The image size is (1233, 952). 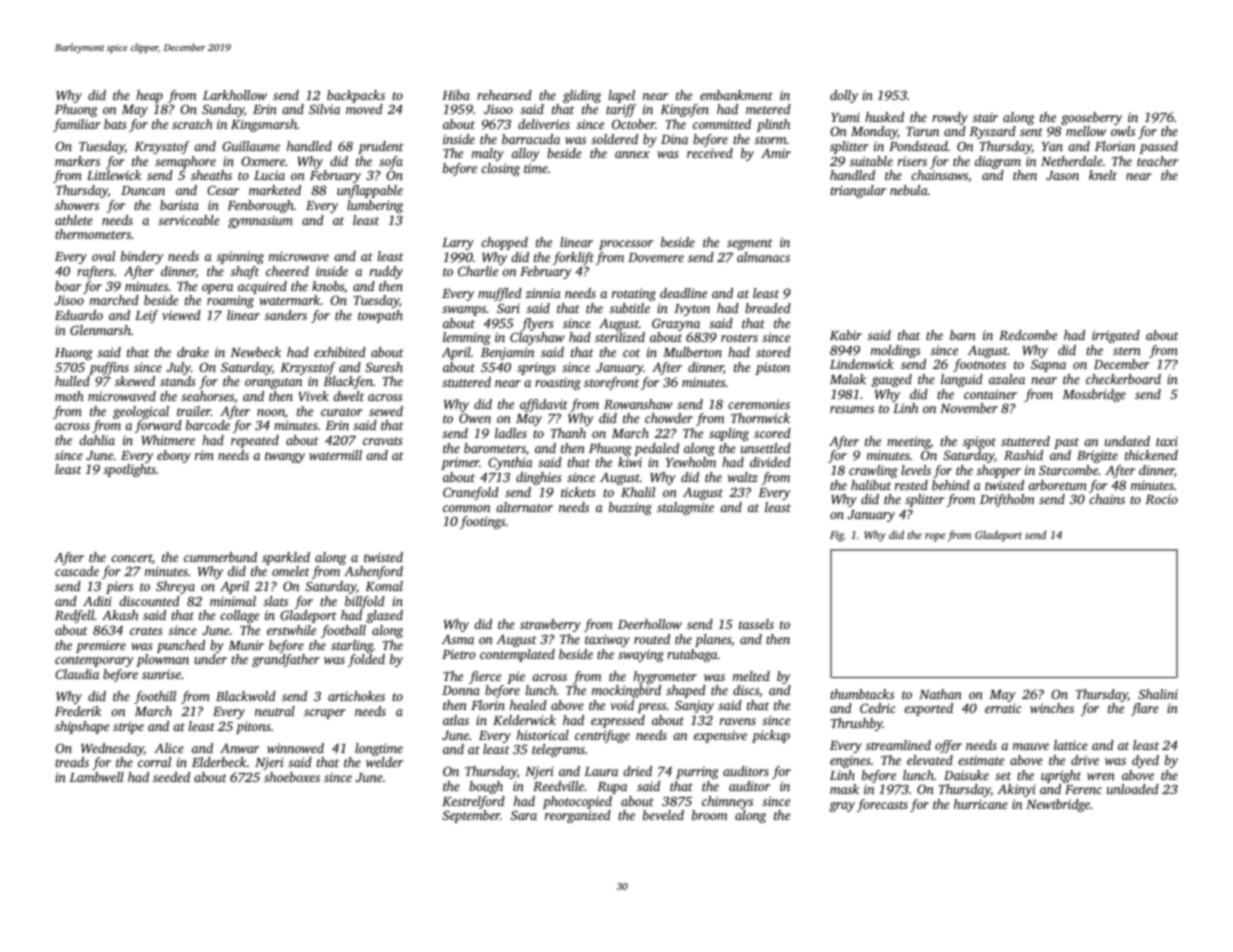 I want to click on seeded, so click(x=171, y=777).
